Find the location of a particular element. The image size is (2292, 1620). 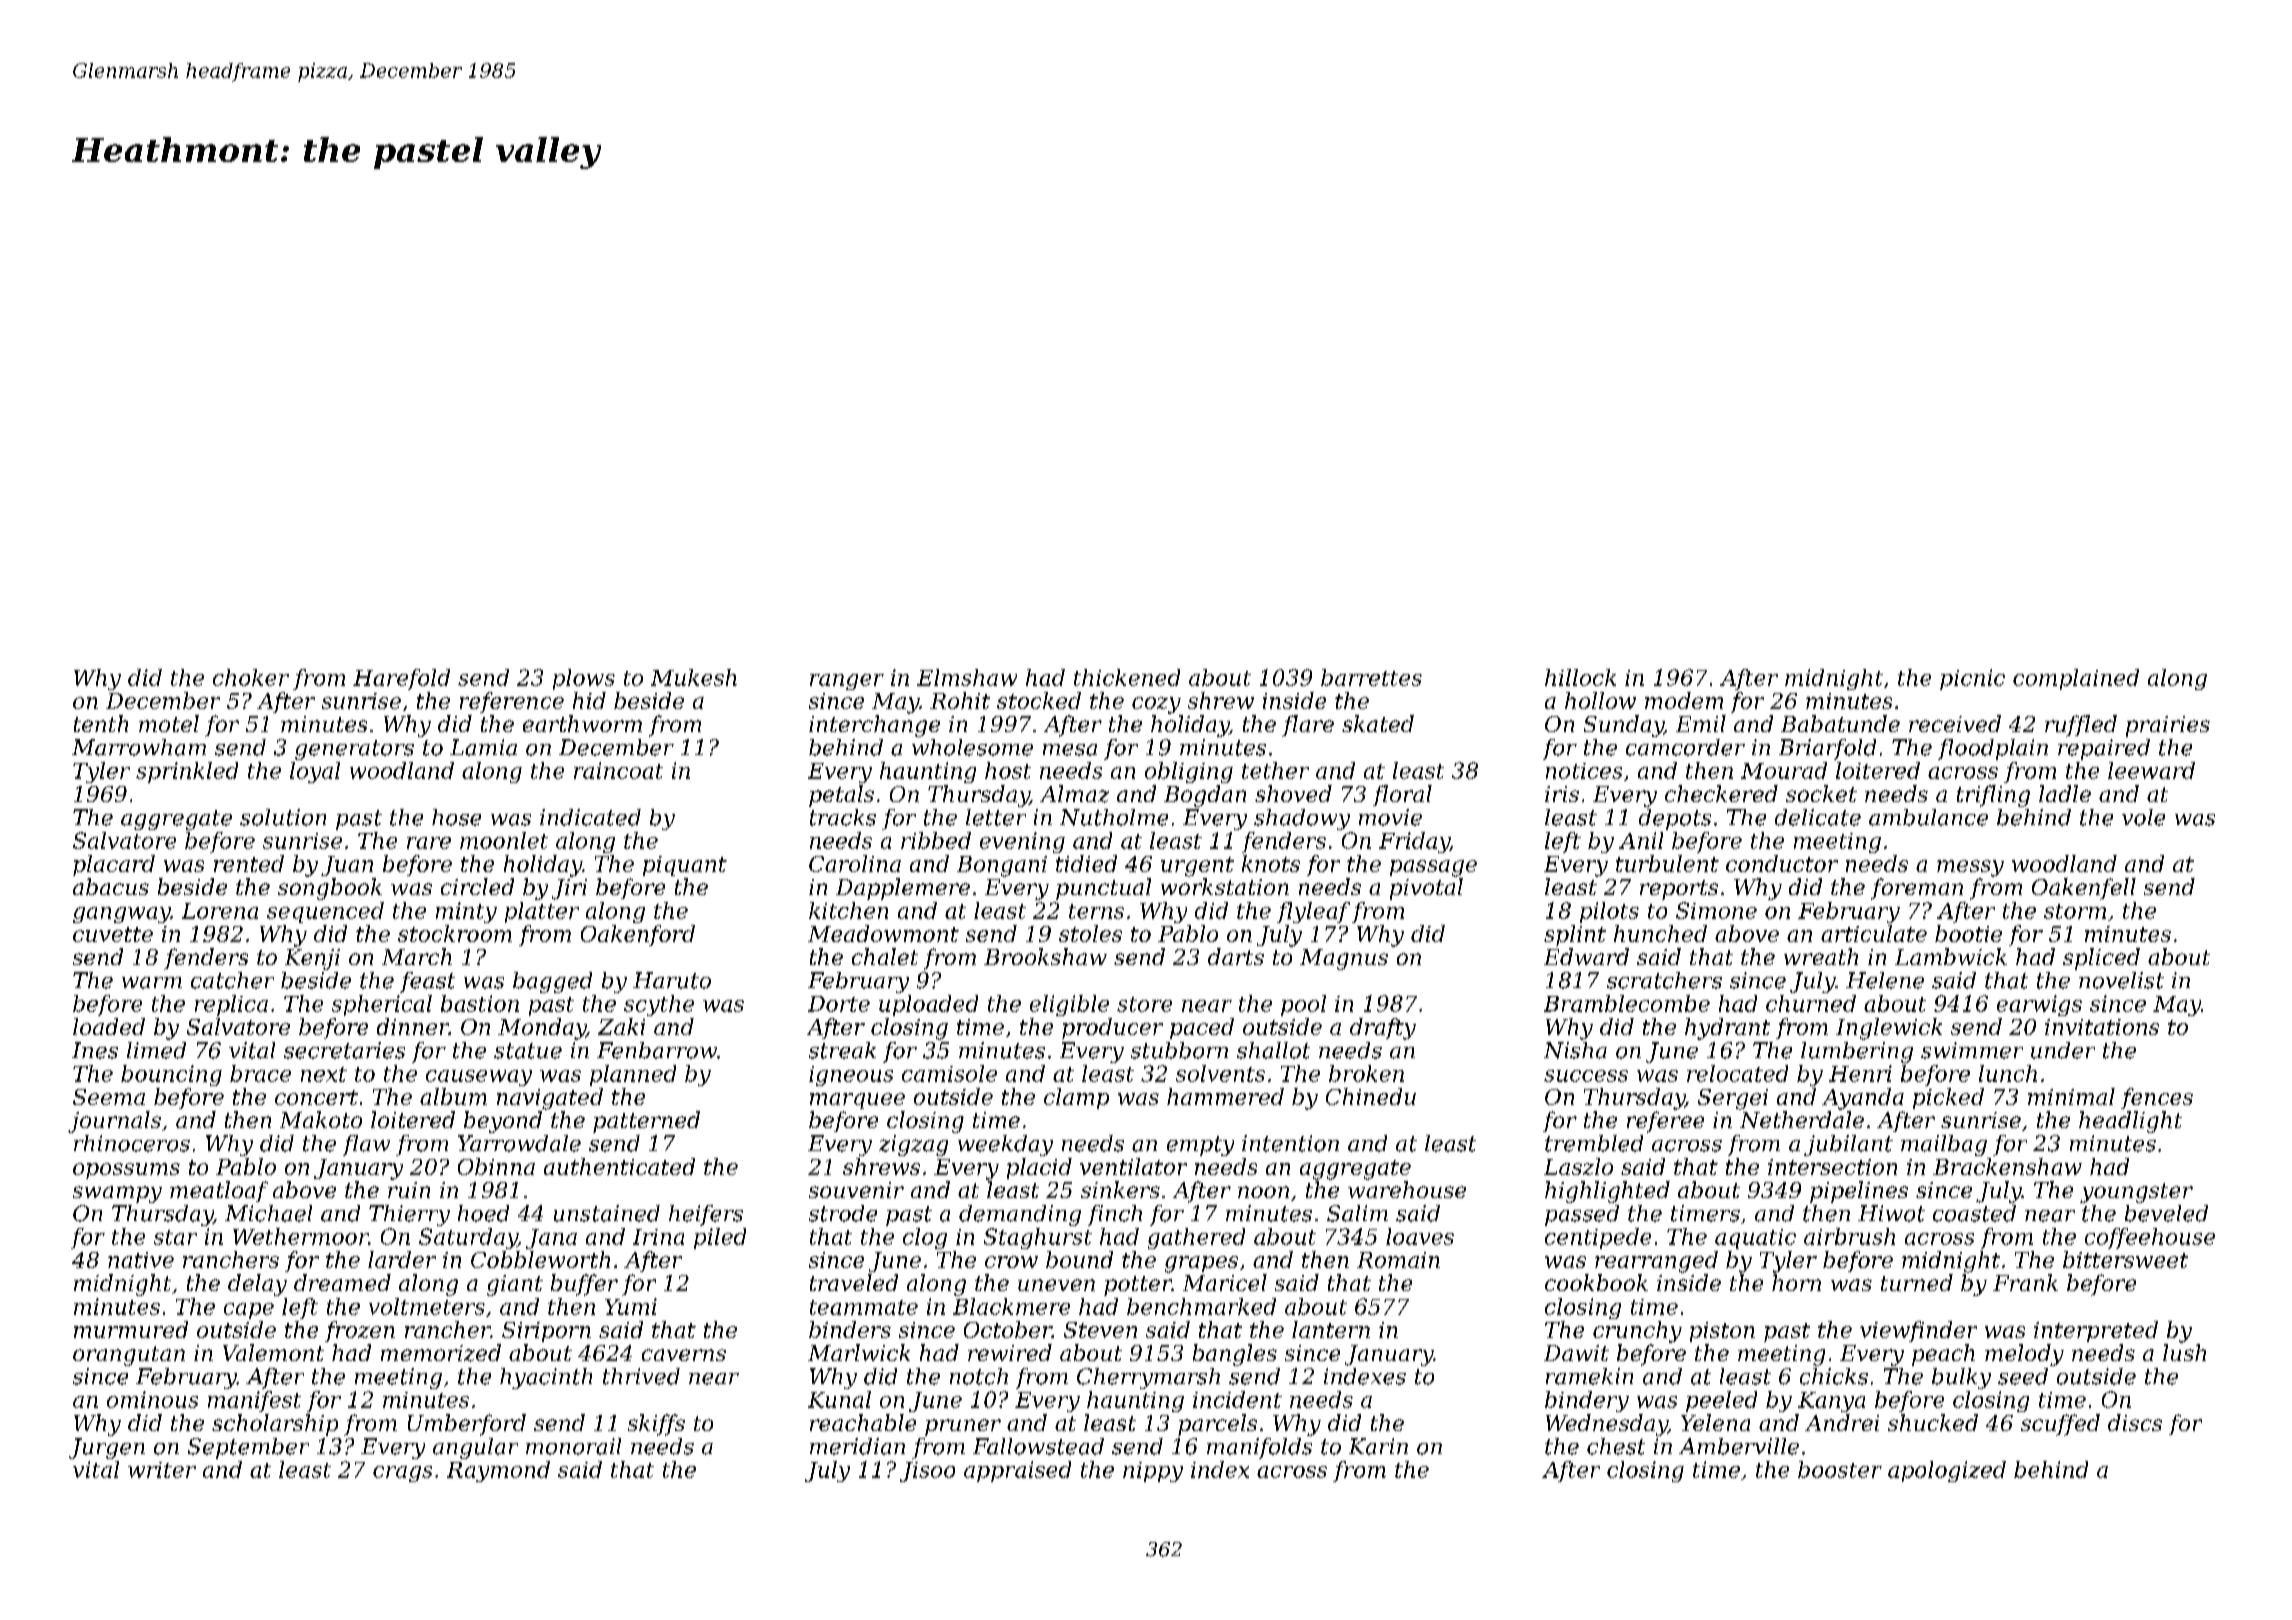

choker is located at coordinates (251, 677).
